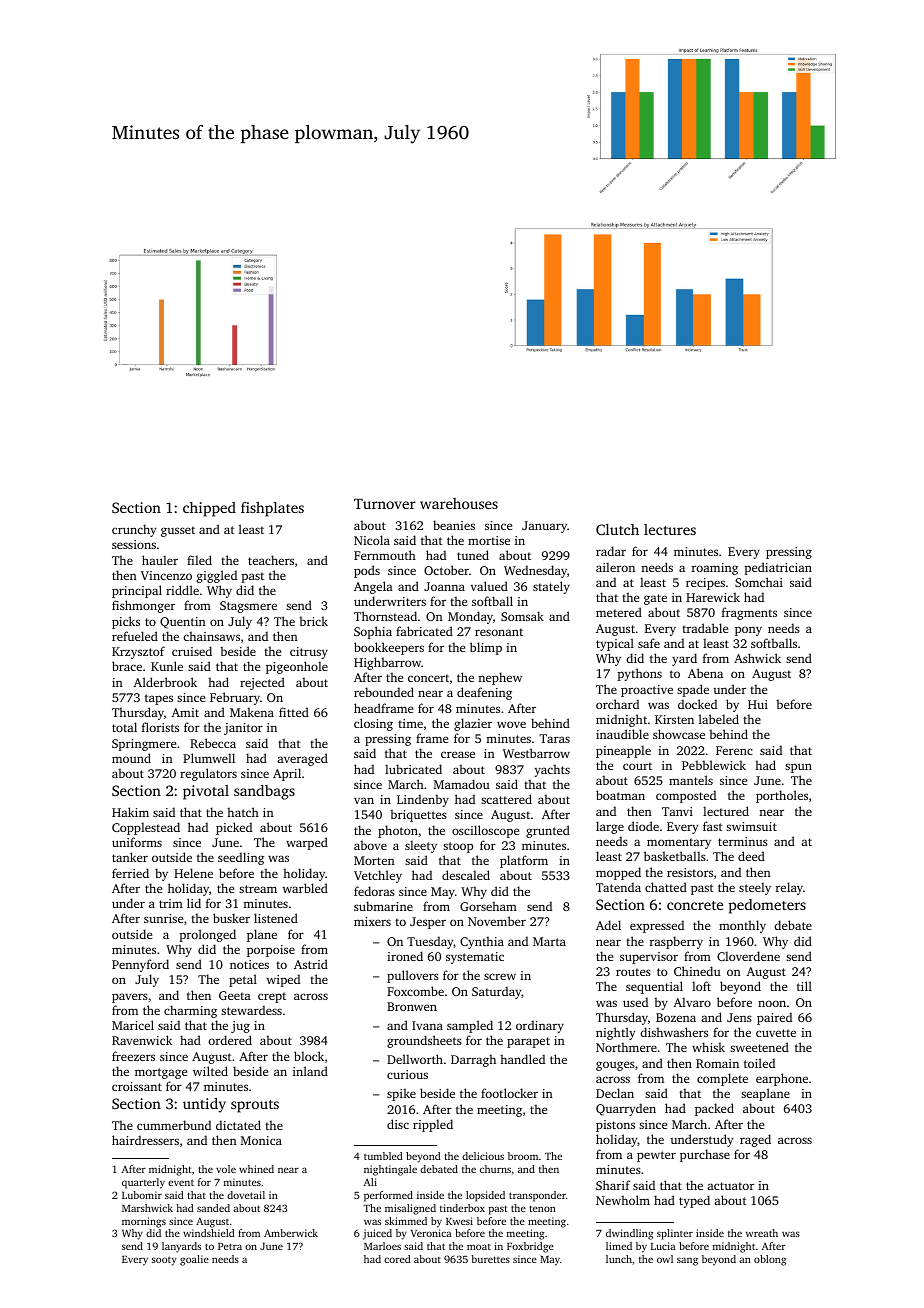  Describe the element at coordinates (490, 1259) in the screenshot. I see `burettes` at that location.
